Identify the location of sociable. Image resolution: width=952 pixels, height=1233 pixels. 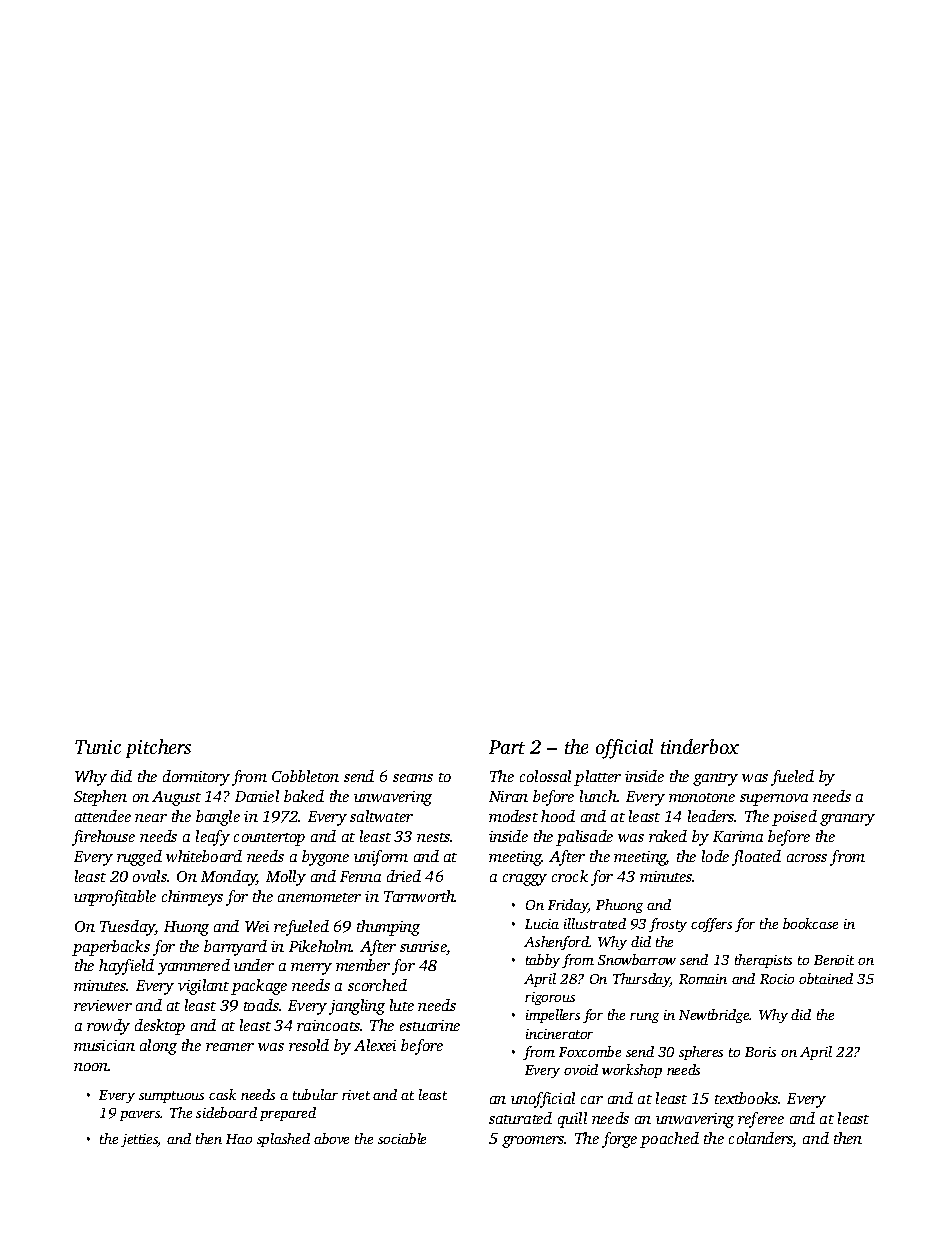
(402, 1138).
